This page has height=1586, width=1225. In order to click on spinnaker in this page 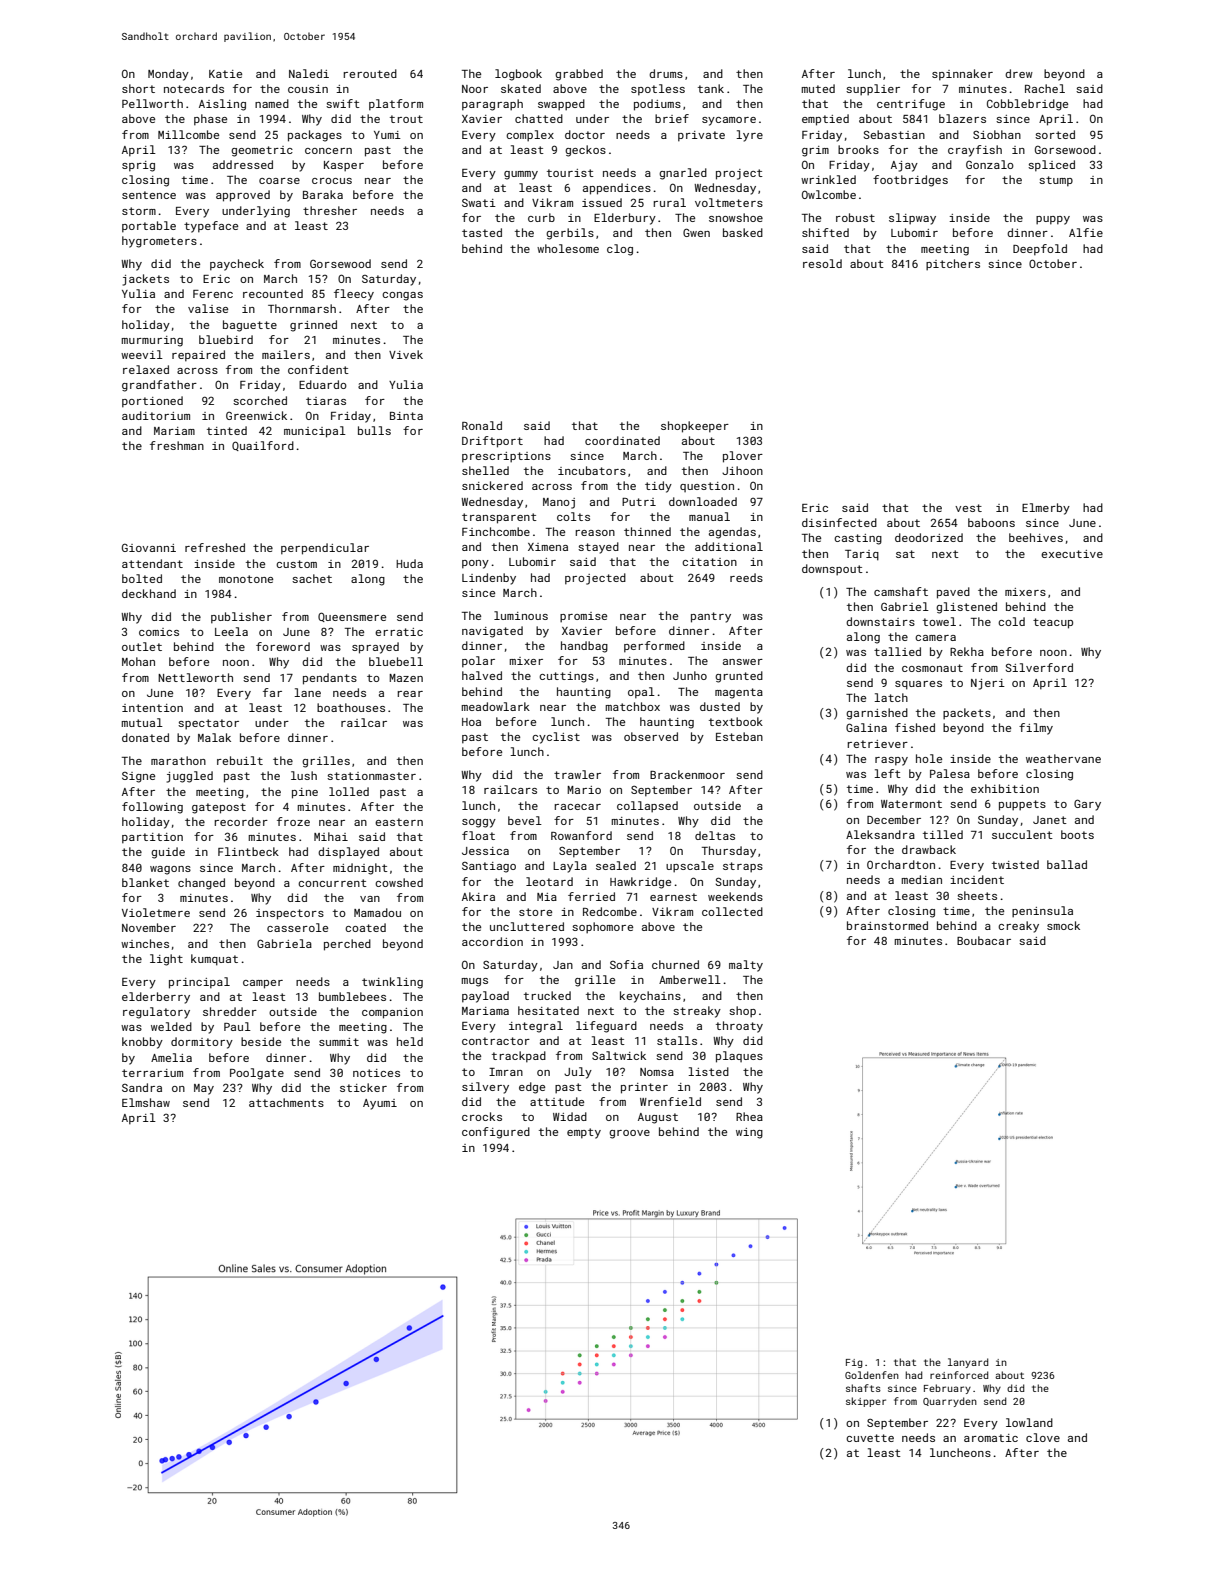, I will do `click(962, 75)`.
